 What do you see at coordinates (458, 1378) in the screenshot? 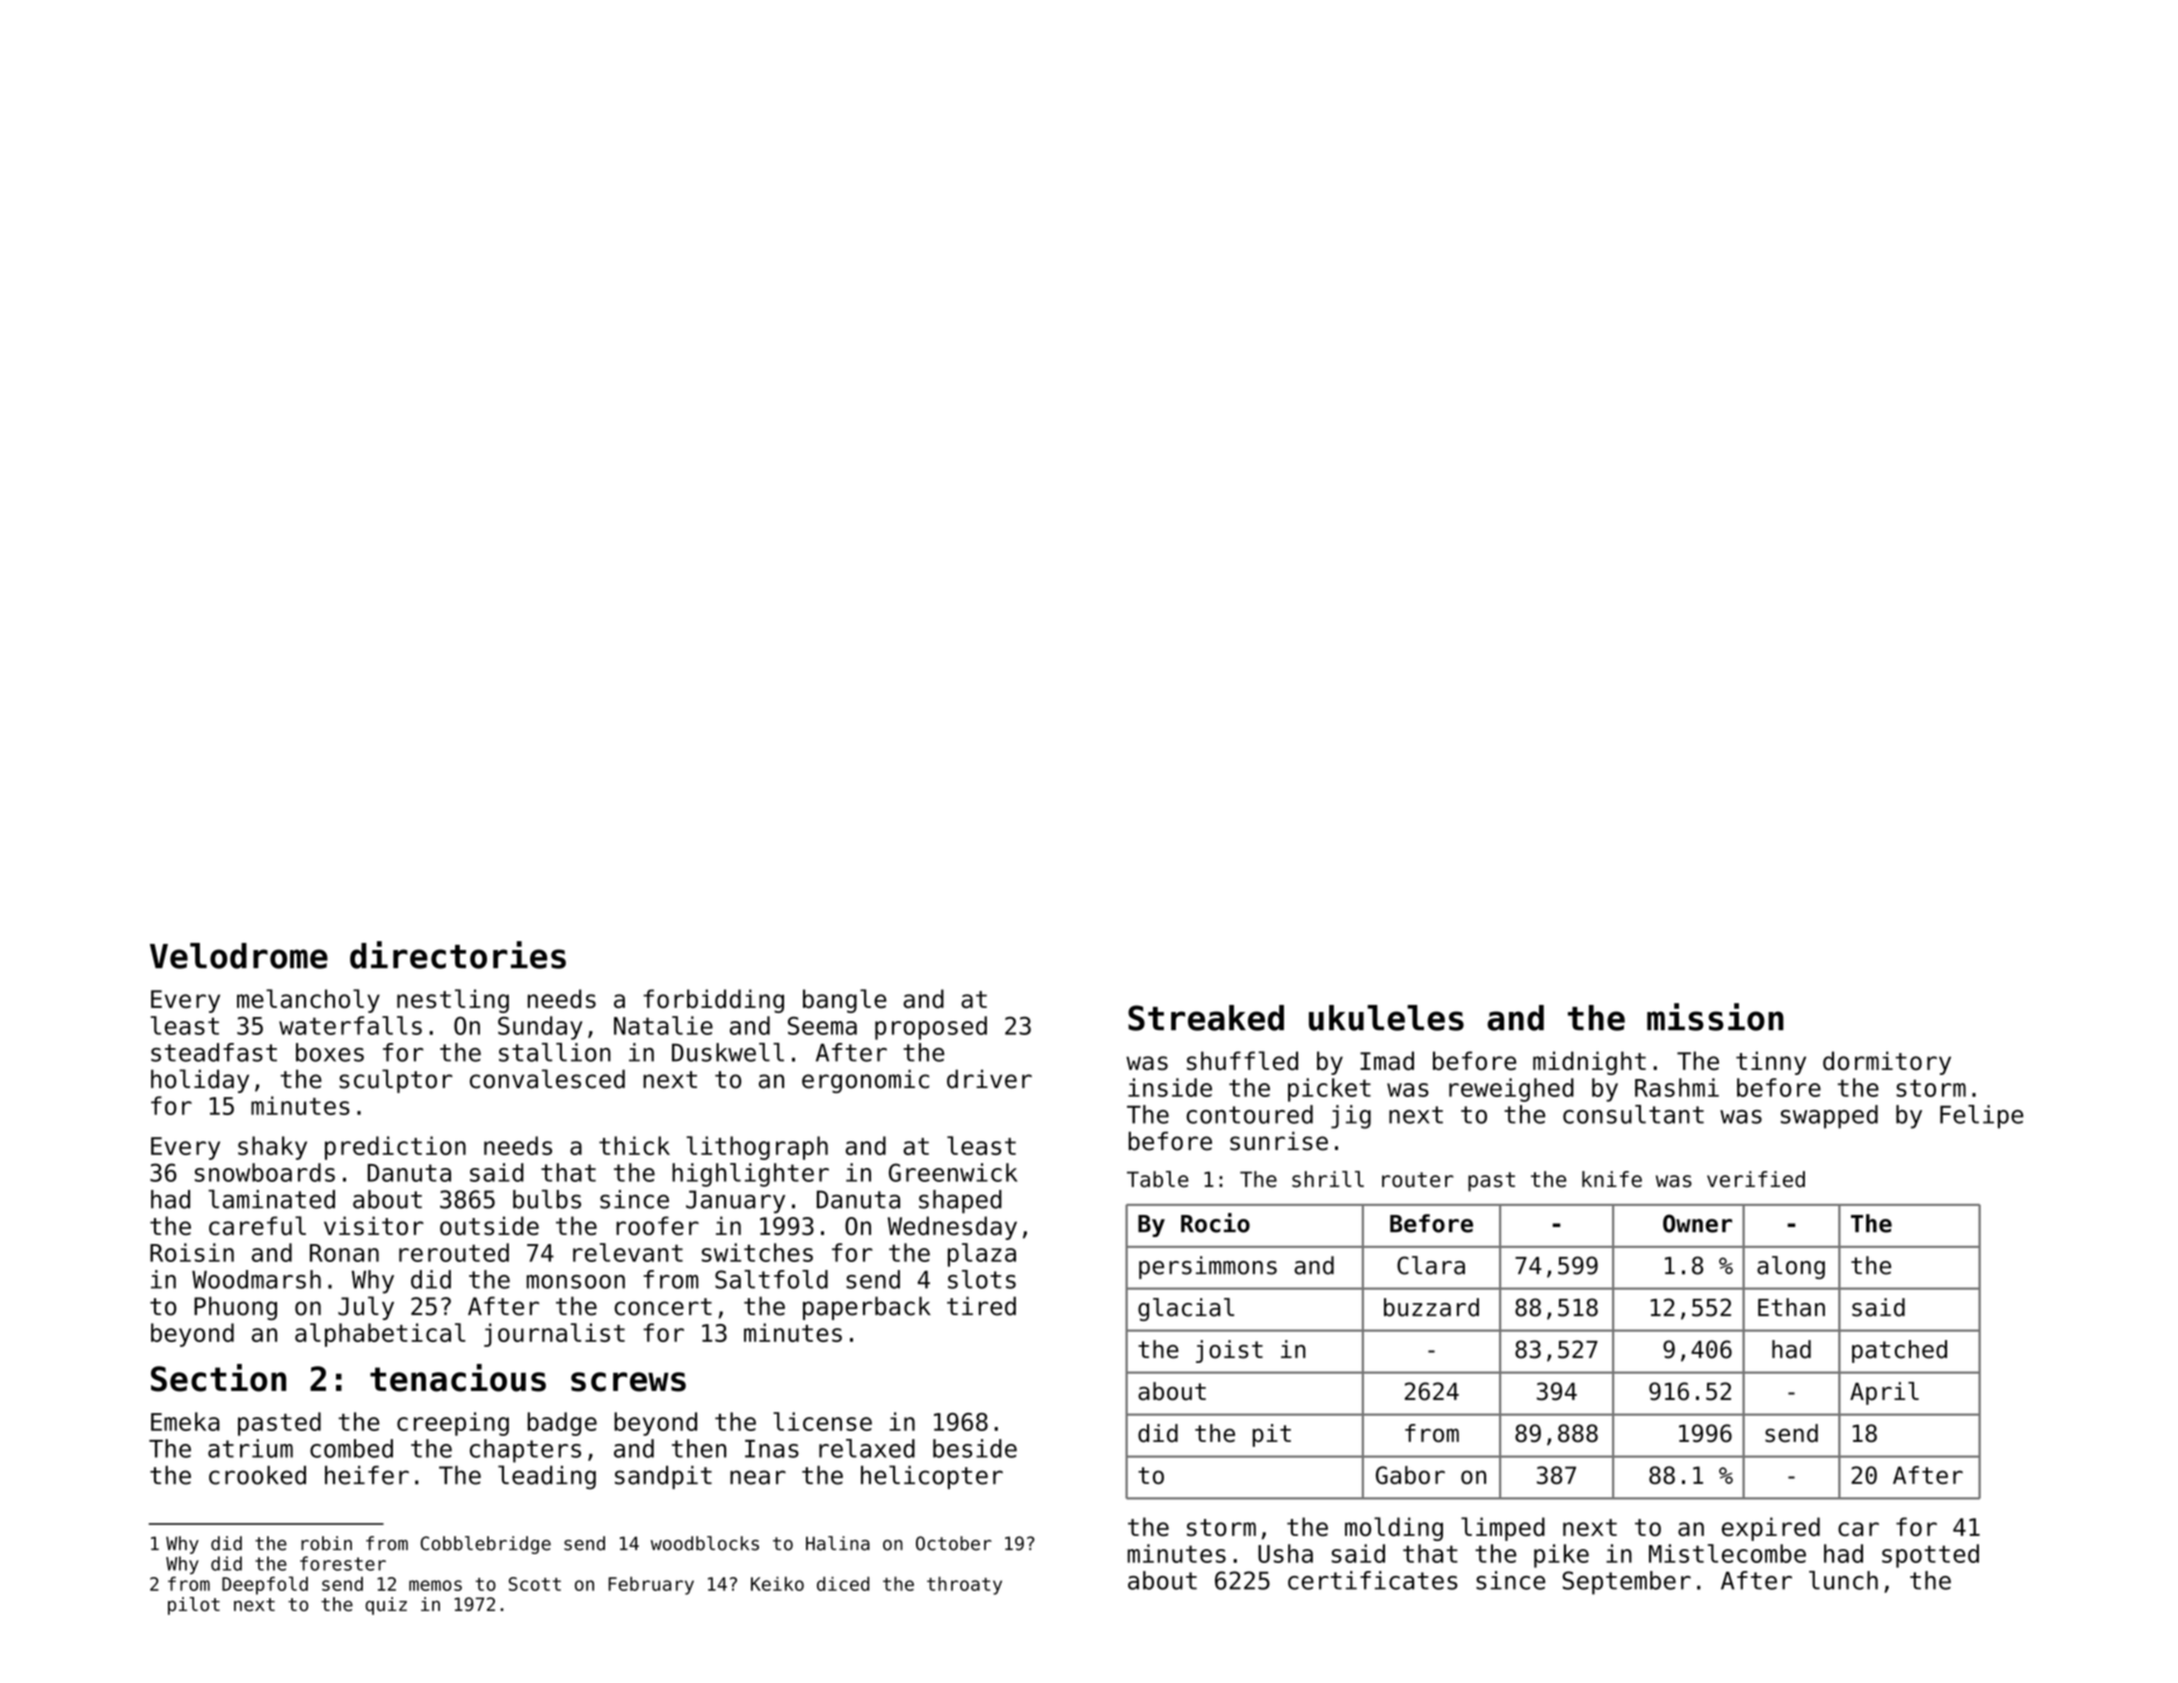
I see `tenacious` at bounding box center [458, 1378].
